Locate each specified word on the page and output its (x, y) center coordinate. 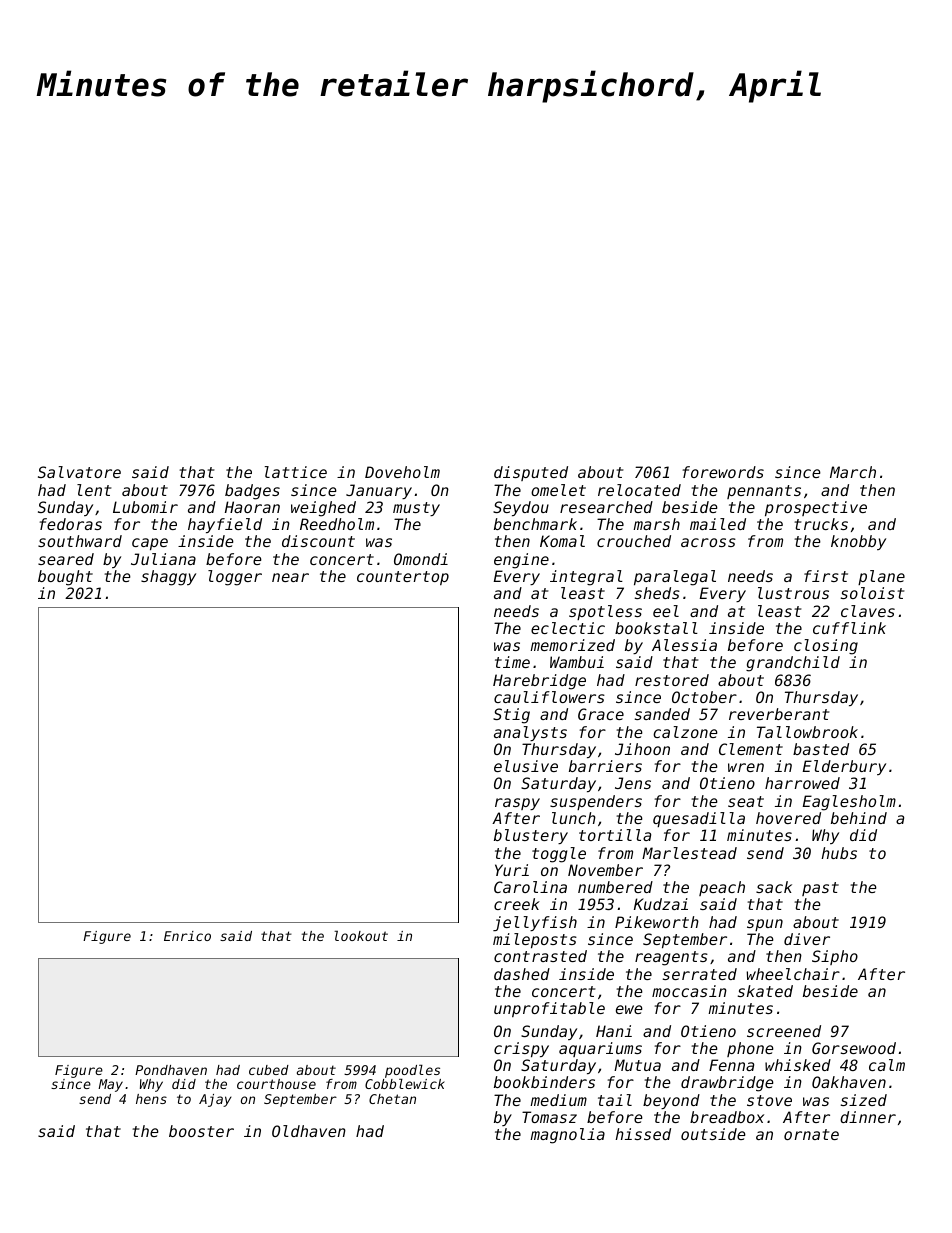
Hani (614, 1031)
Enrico (187, 936)
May (110, 1085)
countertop (403, 578)
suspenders (596, 802)
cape (150, 544)
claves (868, 611)
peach (722, 888)
